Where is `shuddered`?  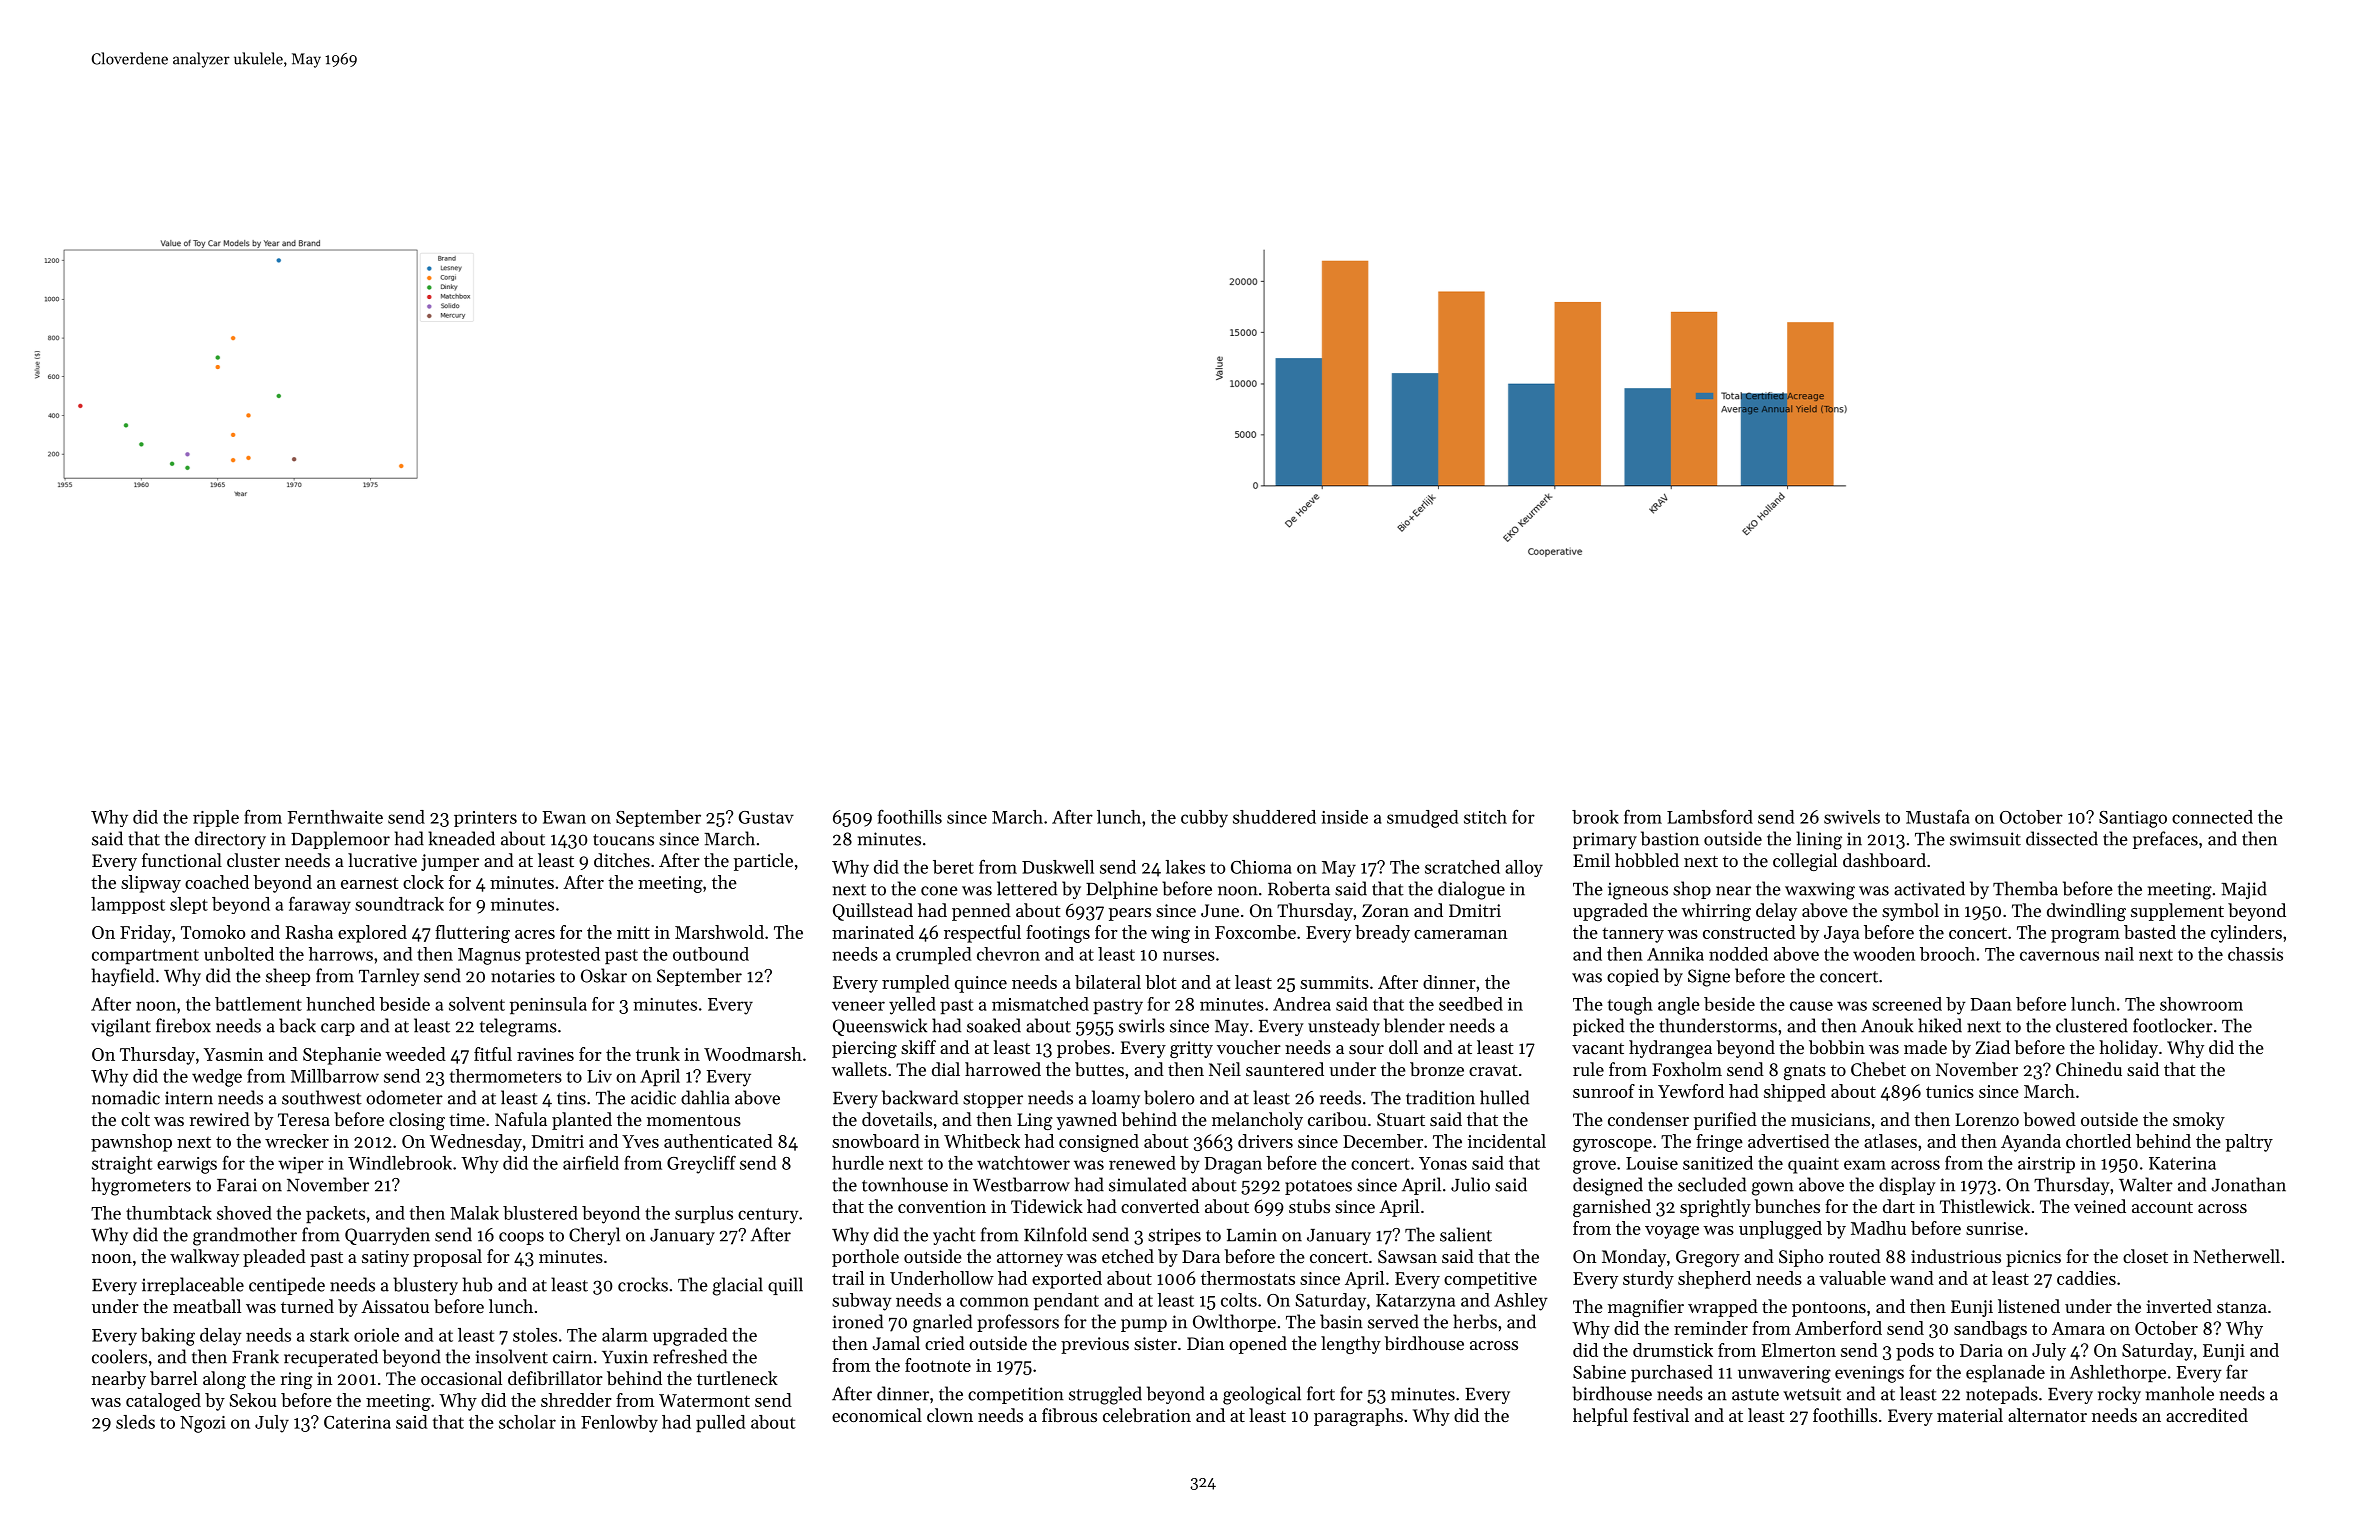
shuddered is located at coordinates (1274, 817).
